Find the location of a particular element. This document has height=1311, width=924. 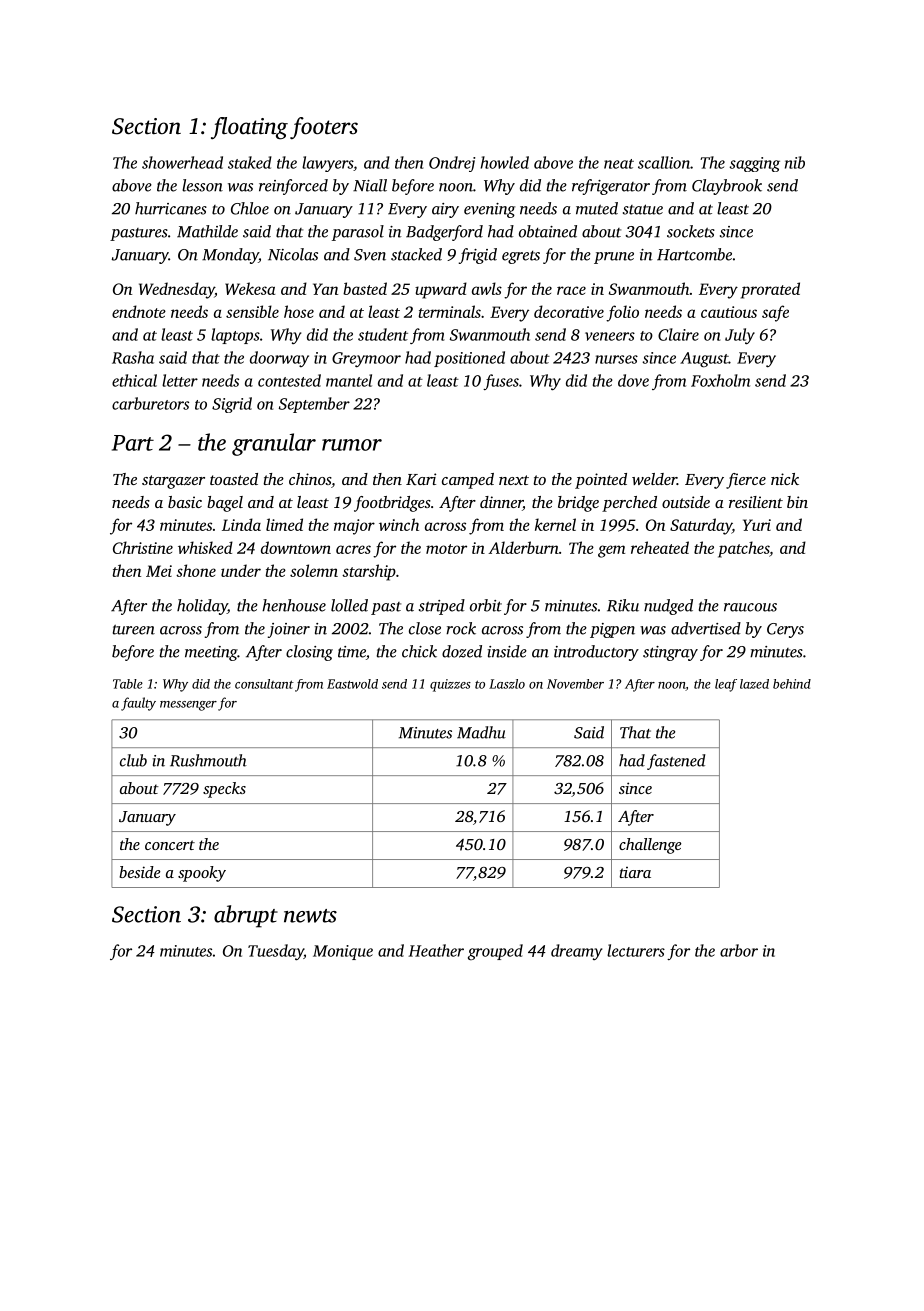

Foxholm is located at coordinates (720, 380).
